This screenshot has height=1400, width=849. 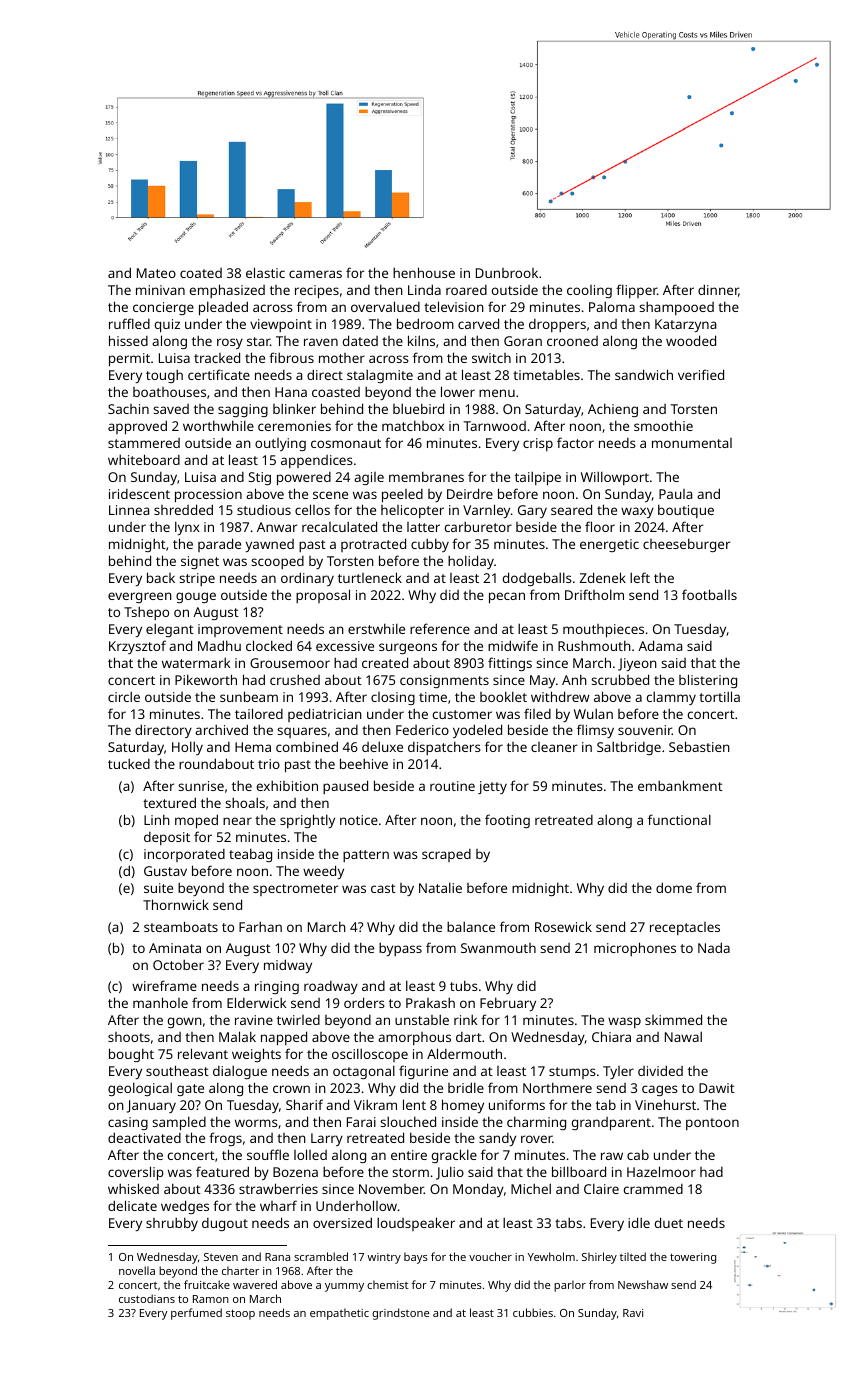 I want to click on shampooed, so click(x=676, y=308).
